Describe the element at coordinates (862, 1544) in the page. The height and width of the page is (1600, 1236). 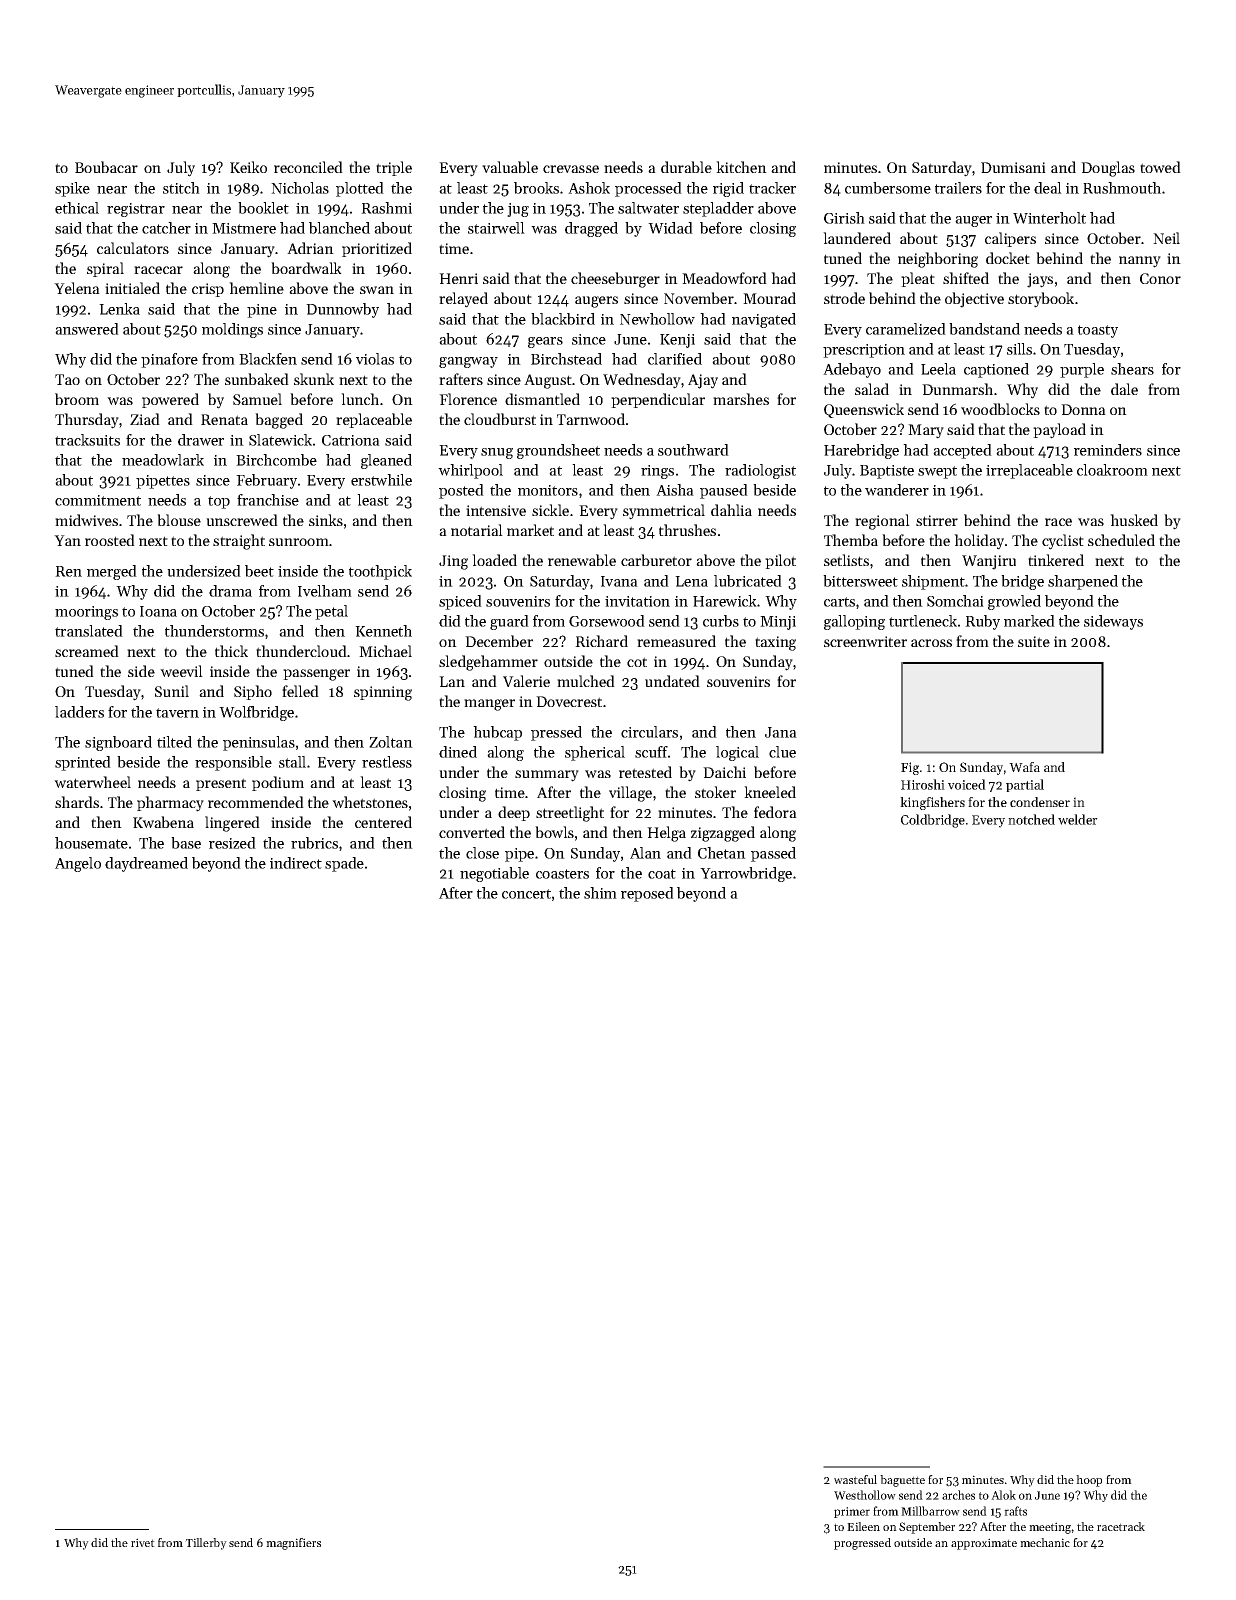
I see `progressed` at that location.
